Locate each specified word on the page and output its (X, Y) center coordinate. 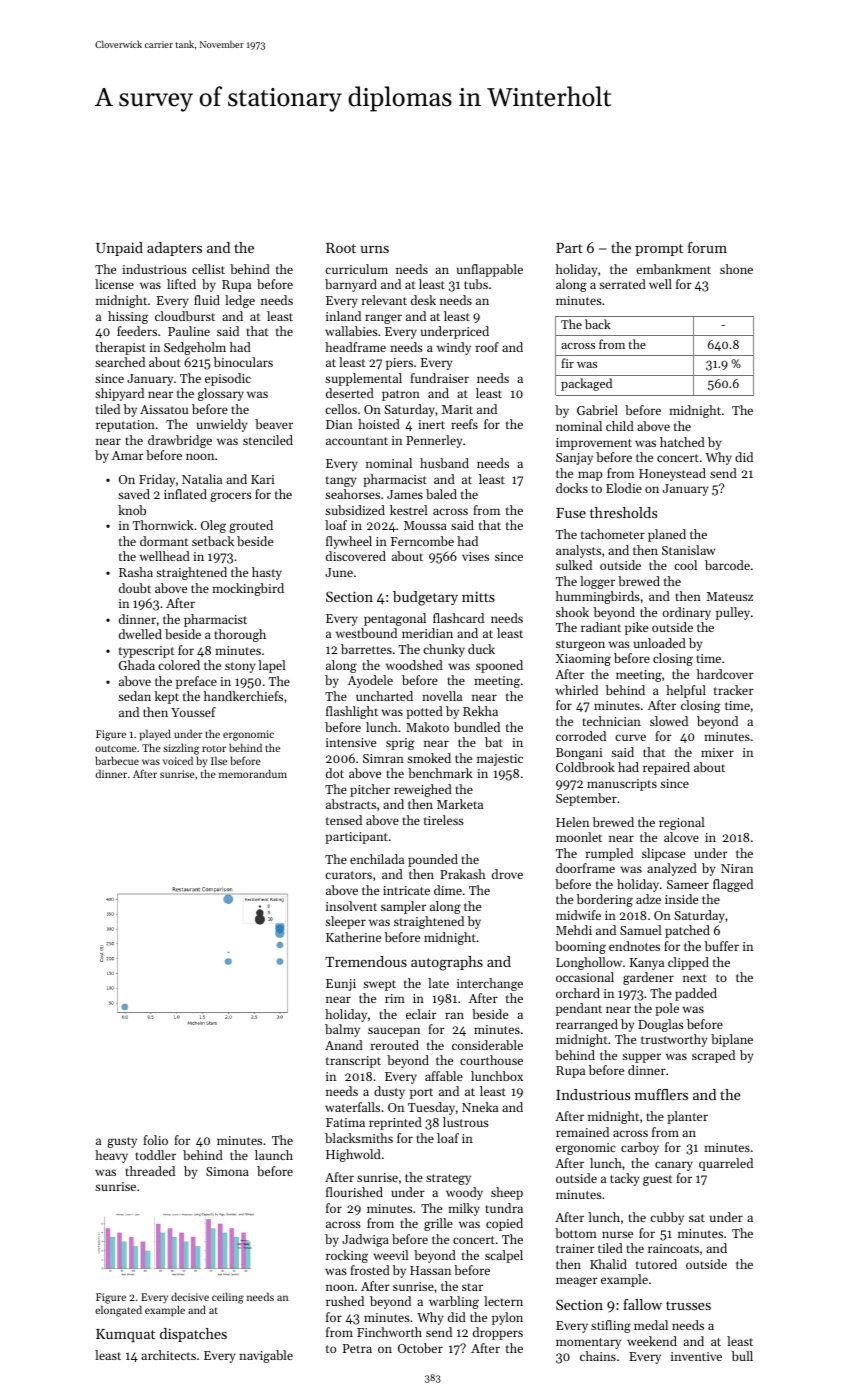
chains (598, 1356)
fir (567, 363)
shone (736, 269)
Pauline (189, 331)
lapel (272, 666)
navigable (266, 1356)
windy (454, 348)
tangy (341, 481)
